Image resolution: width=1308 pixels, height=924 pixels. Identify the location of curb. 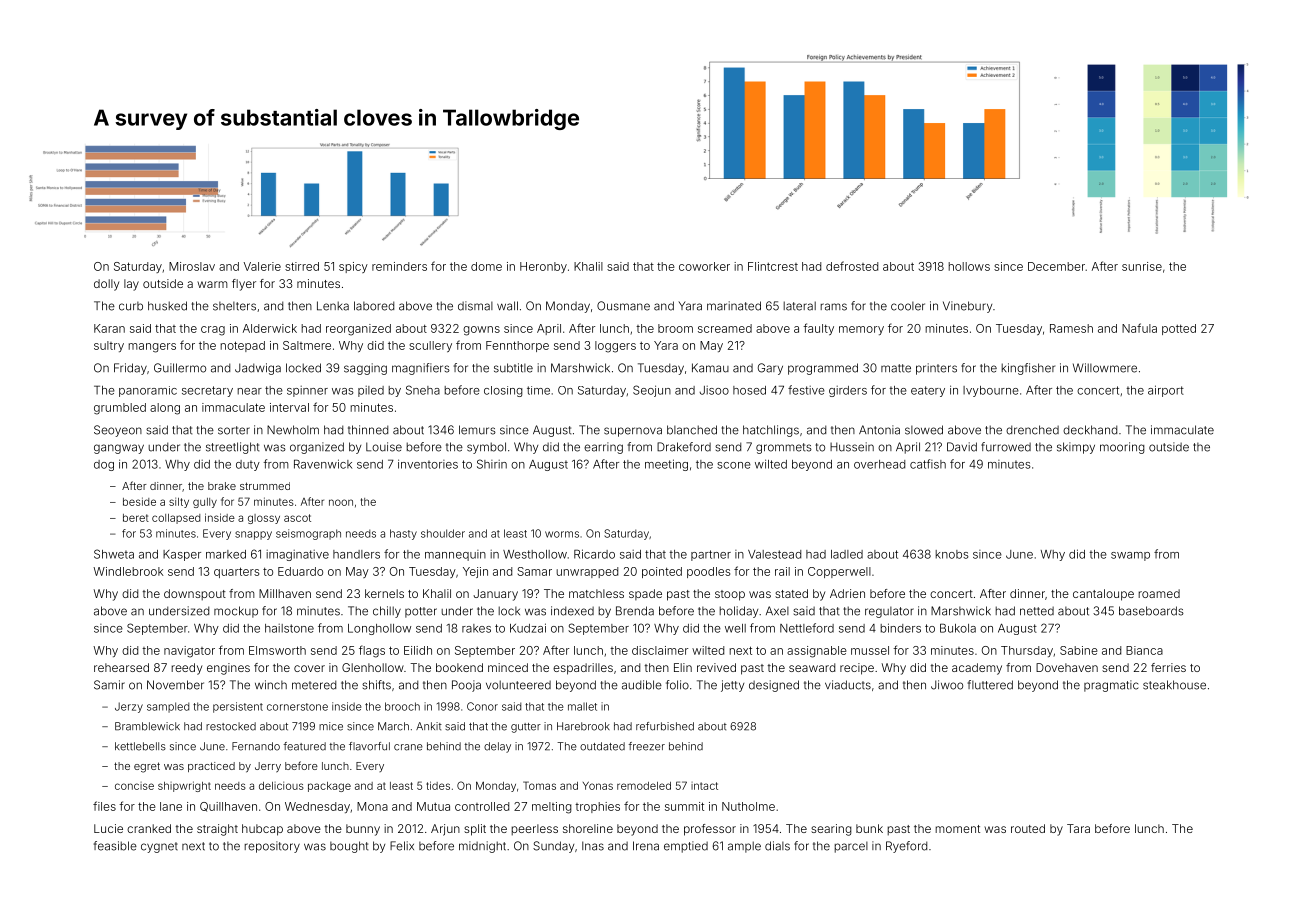
(131, 306).
